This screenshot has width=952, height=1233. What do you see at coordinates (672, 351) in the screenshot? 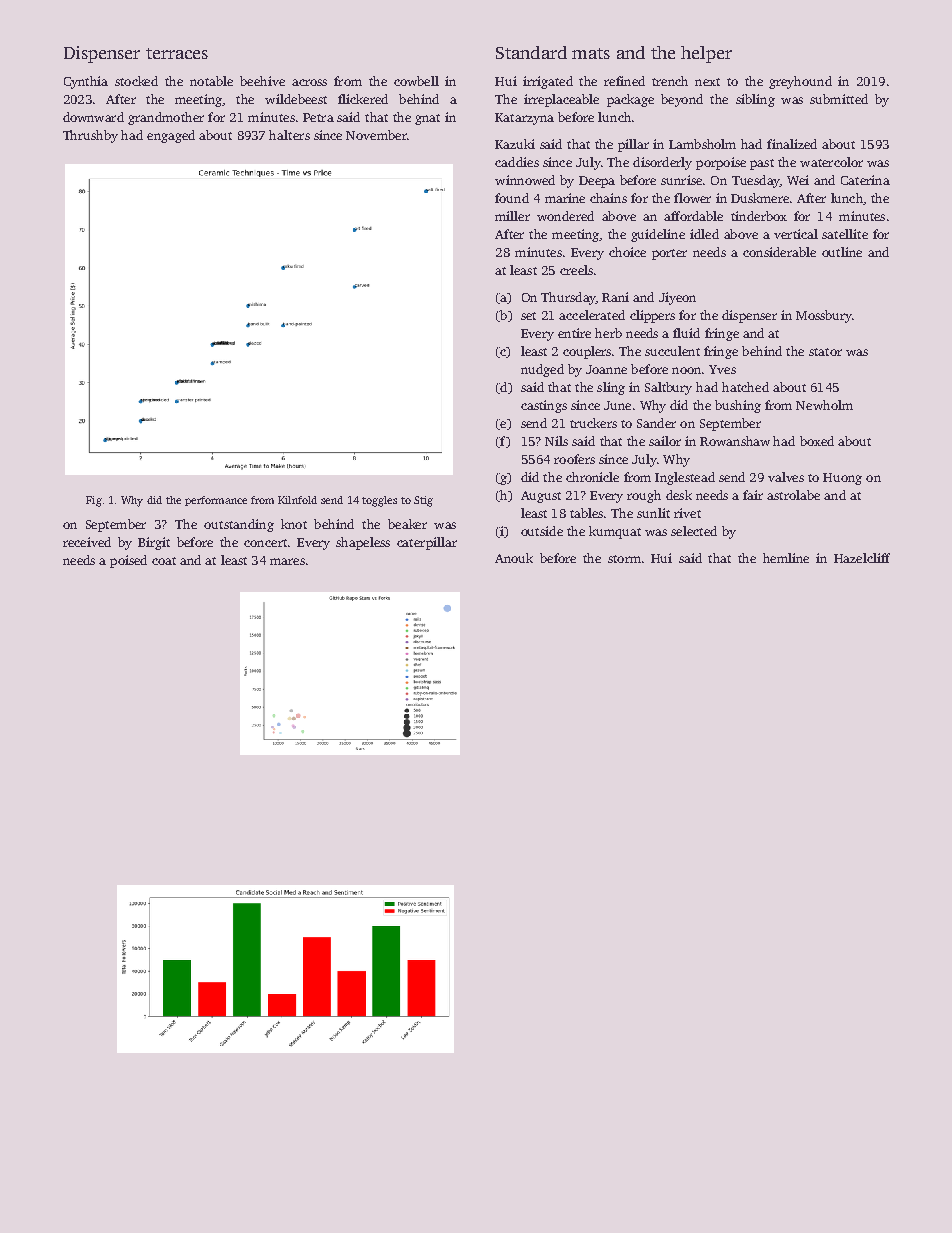
I see `succulent` at bounding box center [672, 351].
